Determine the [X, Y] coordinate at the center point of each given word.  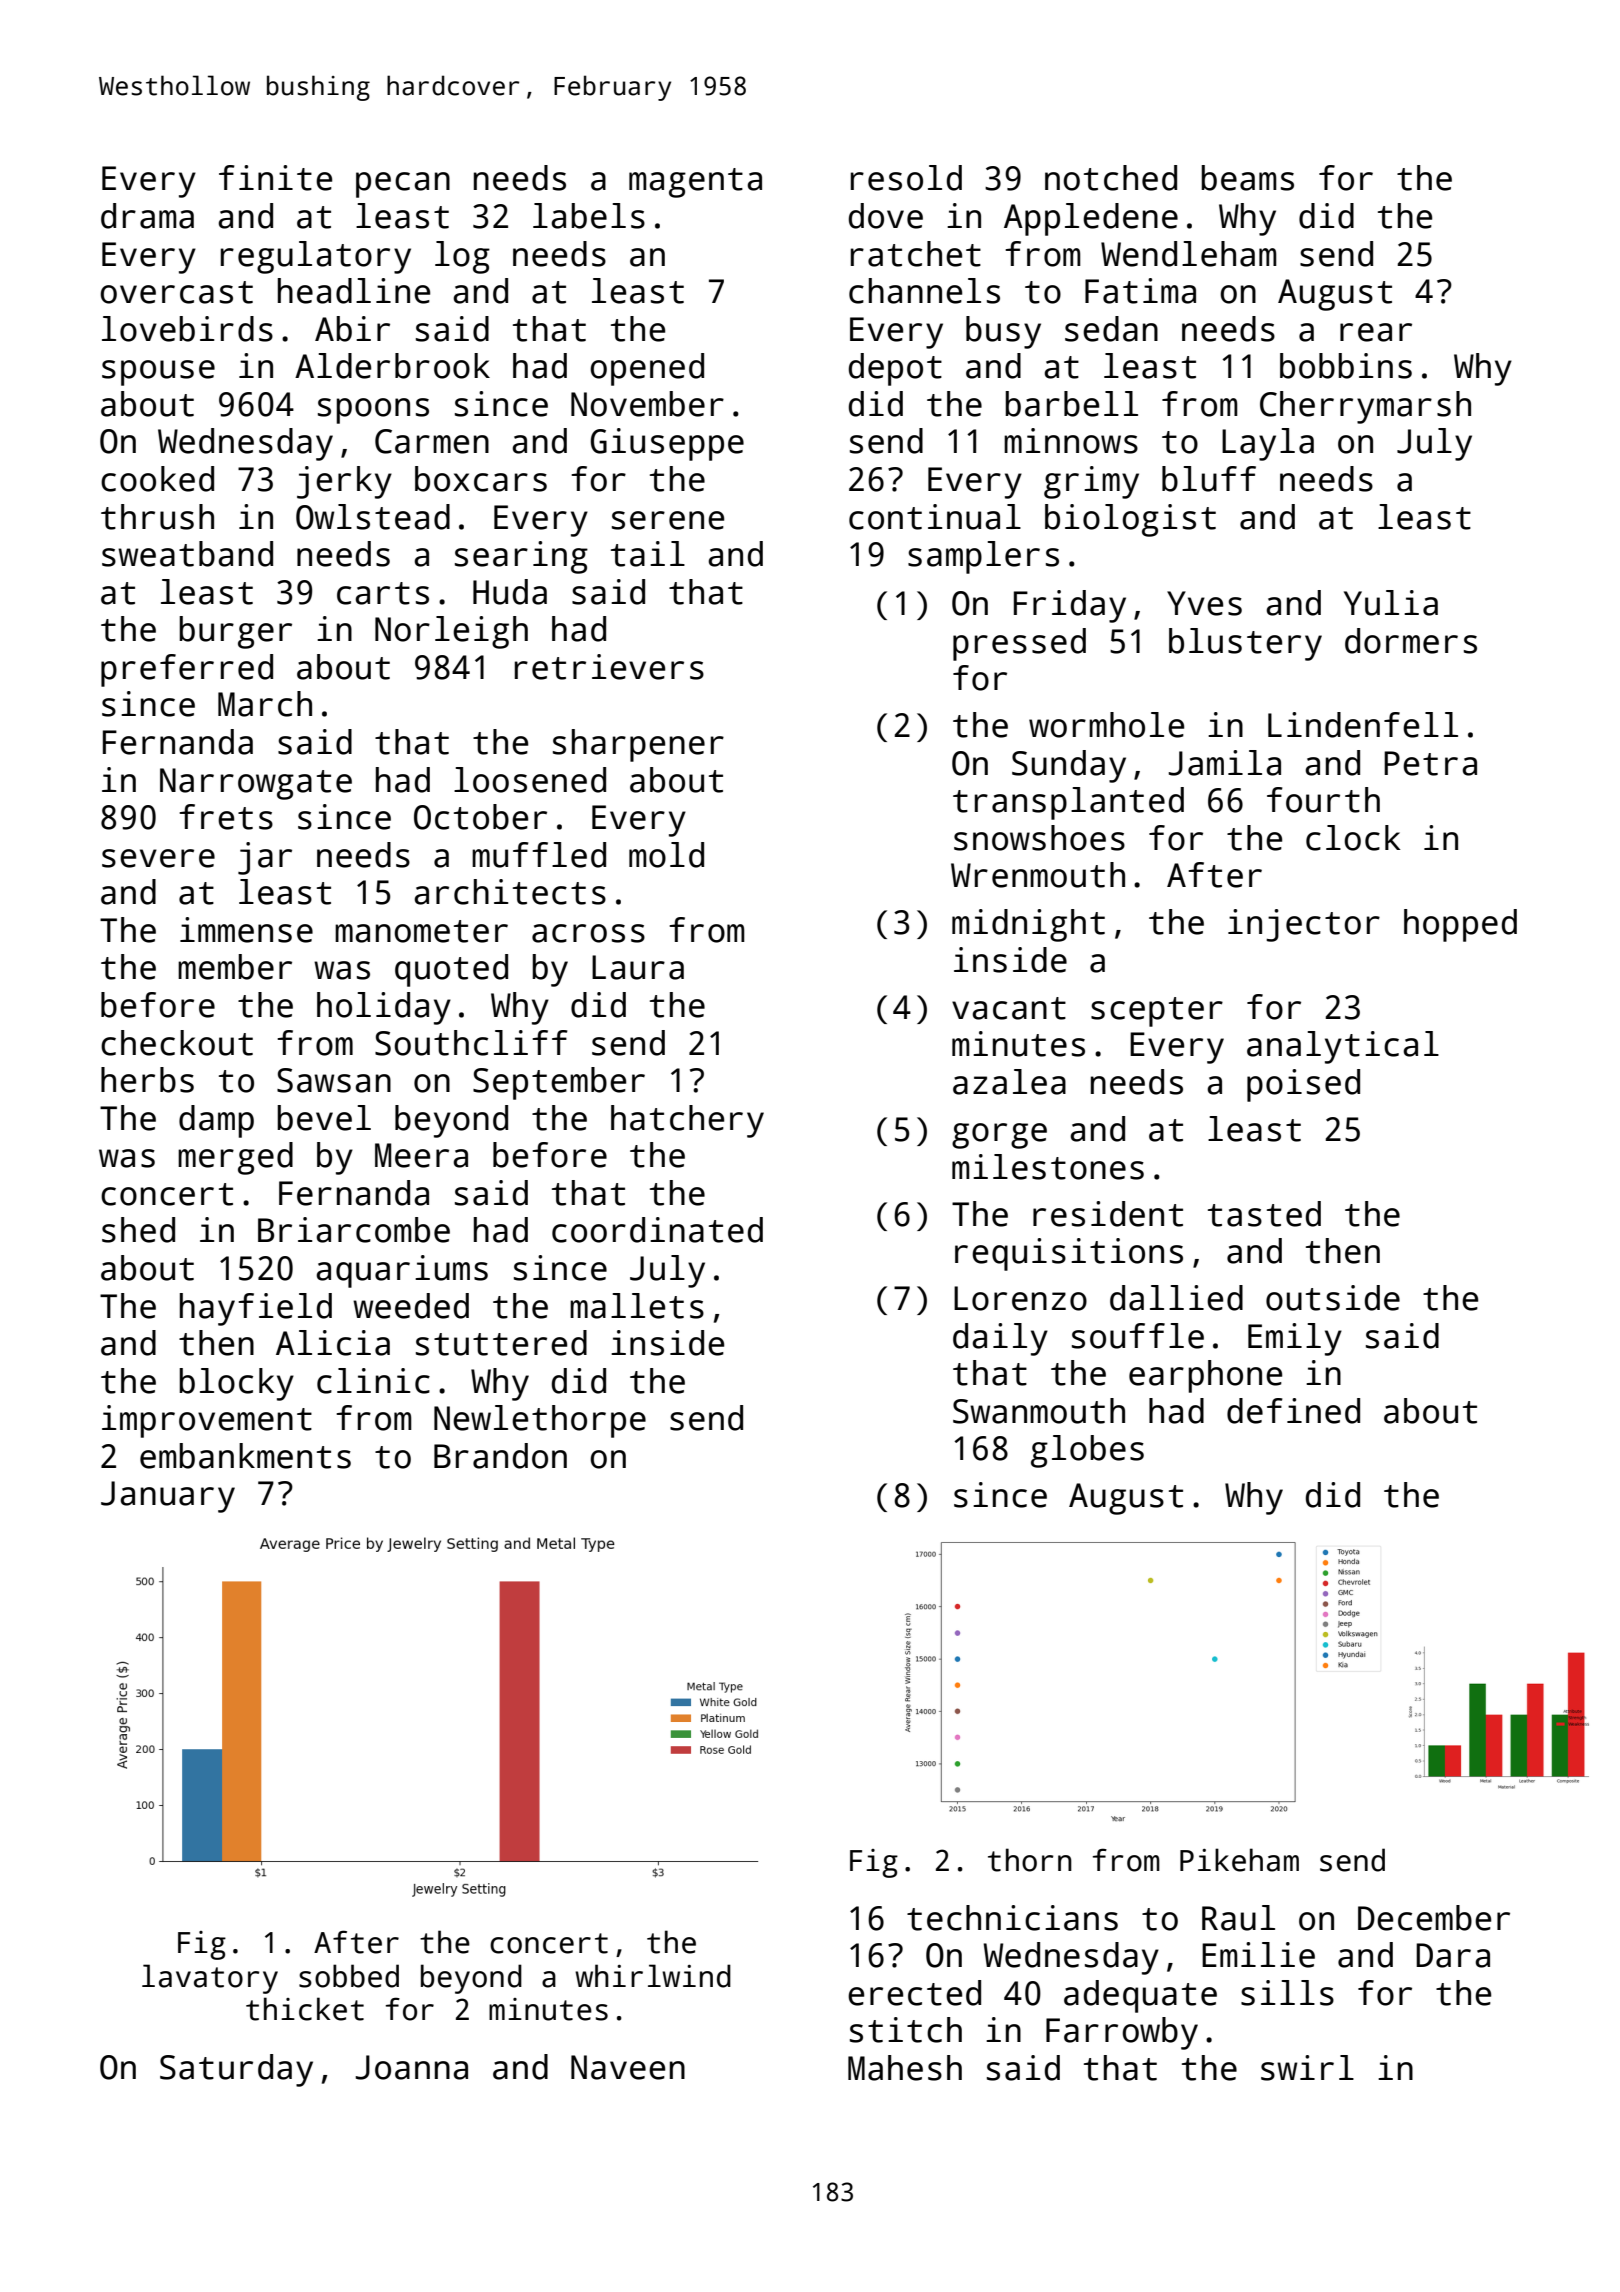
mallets [637, 1306]
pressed [1019, 644]
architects [510, 892]
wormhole [1106, 725]
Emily [1295, 1339]
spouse [158, 373]
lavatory [210, 1979]
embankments [245, 1456]
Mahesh [905, 2068]
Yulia [1391, 603]
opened [647, 369]
